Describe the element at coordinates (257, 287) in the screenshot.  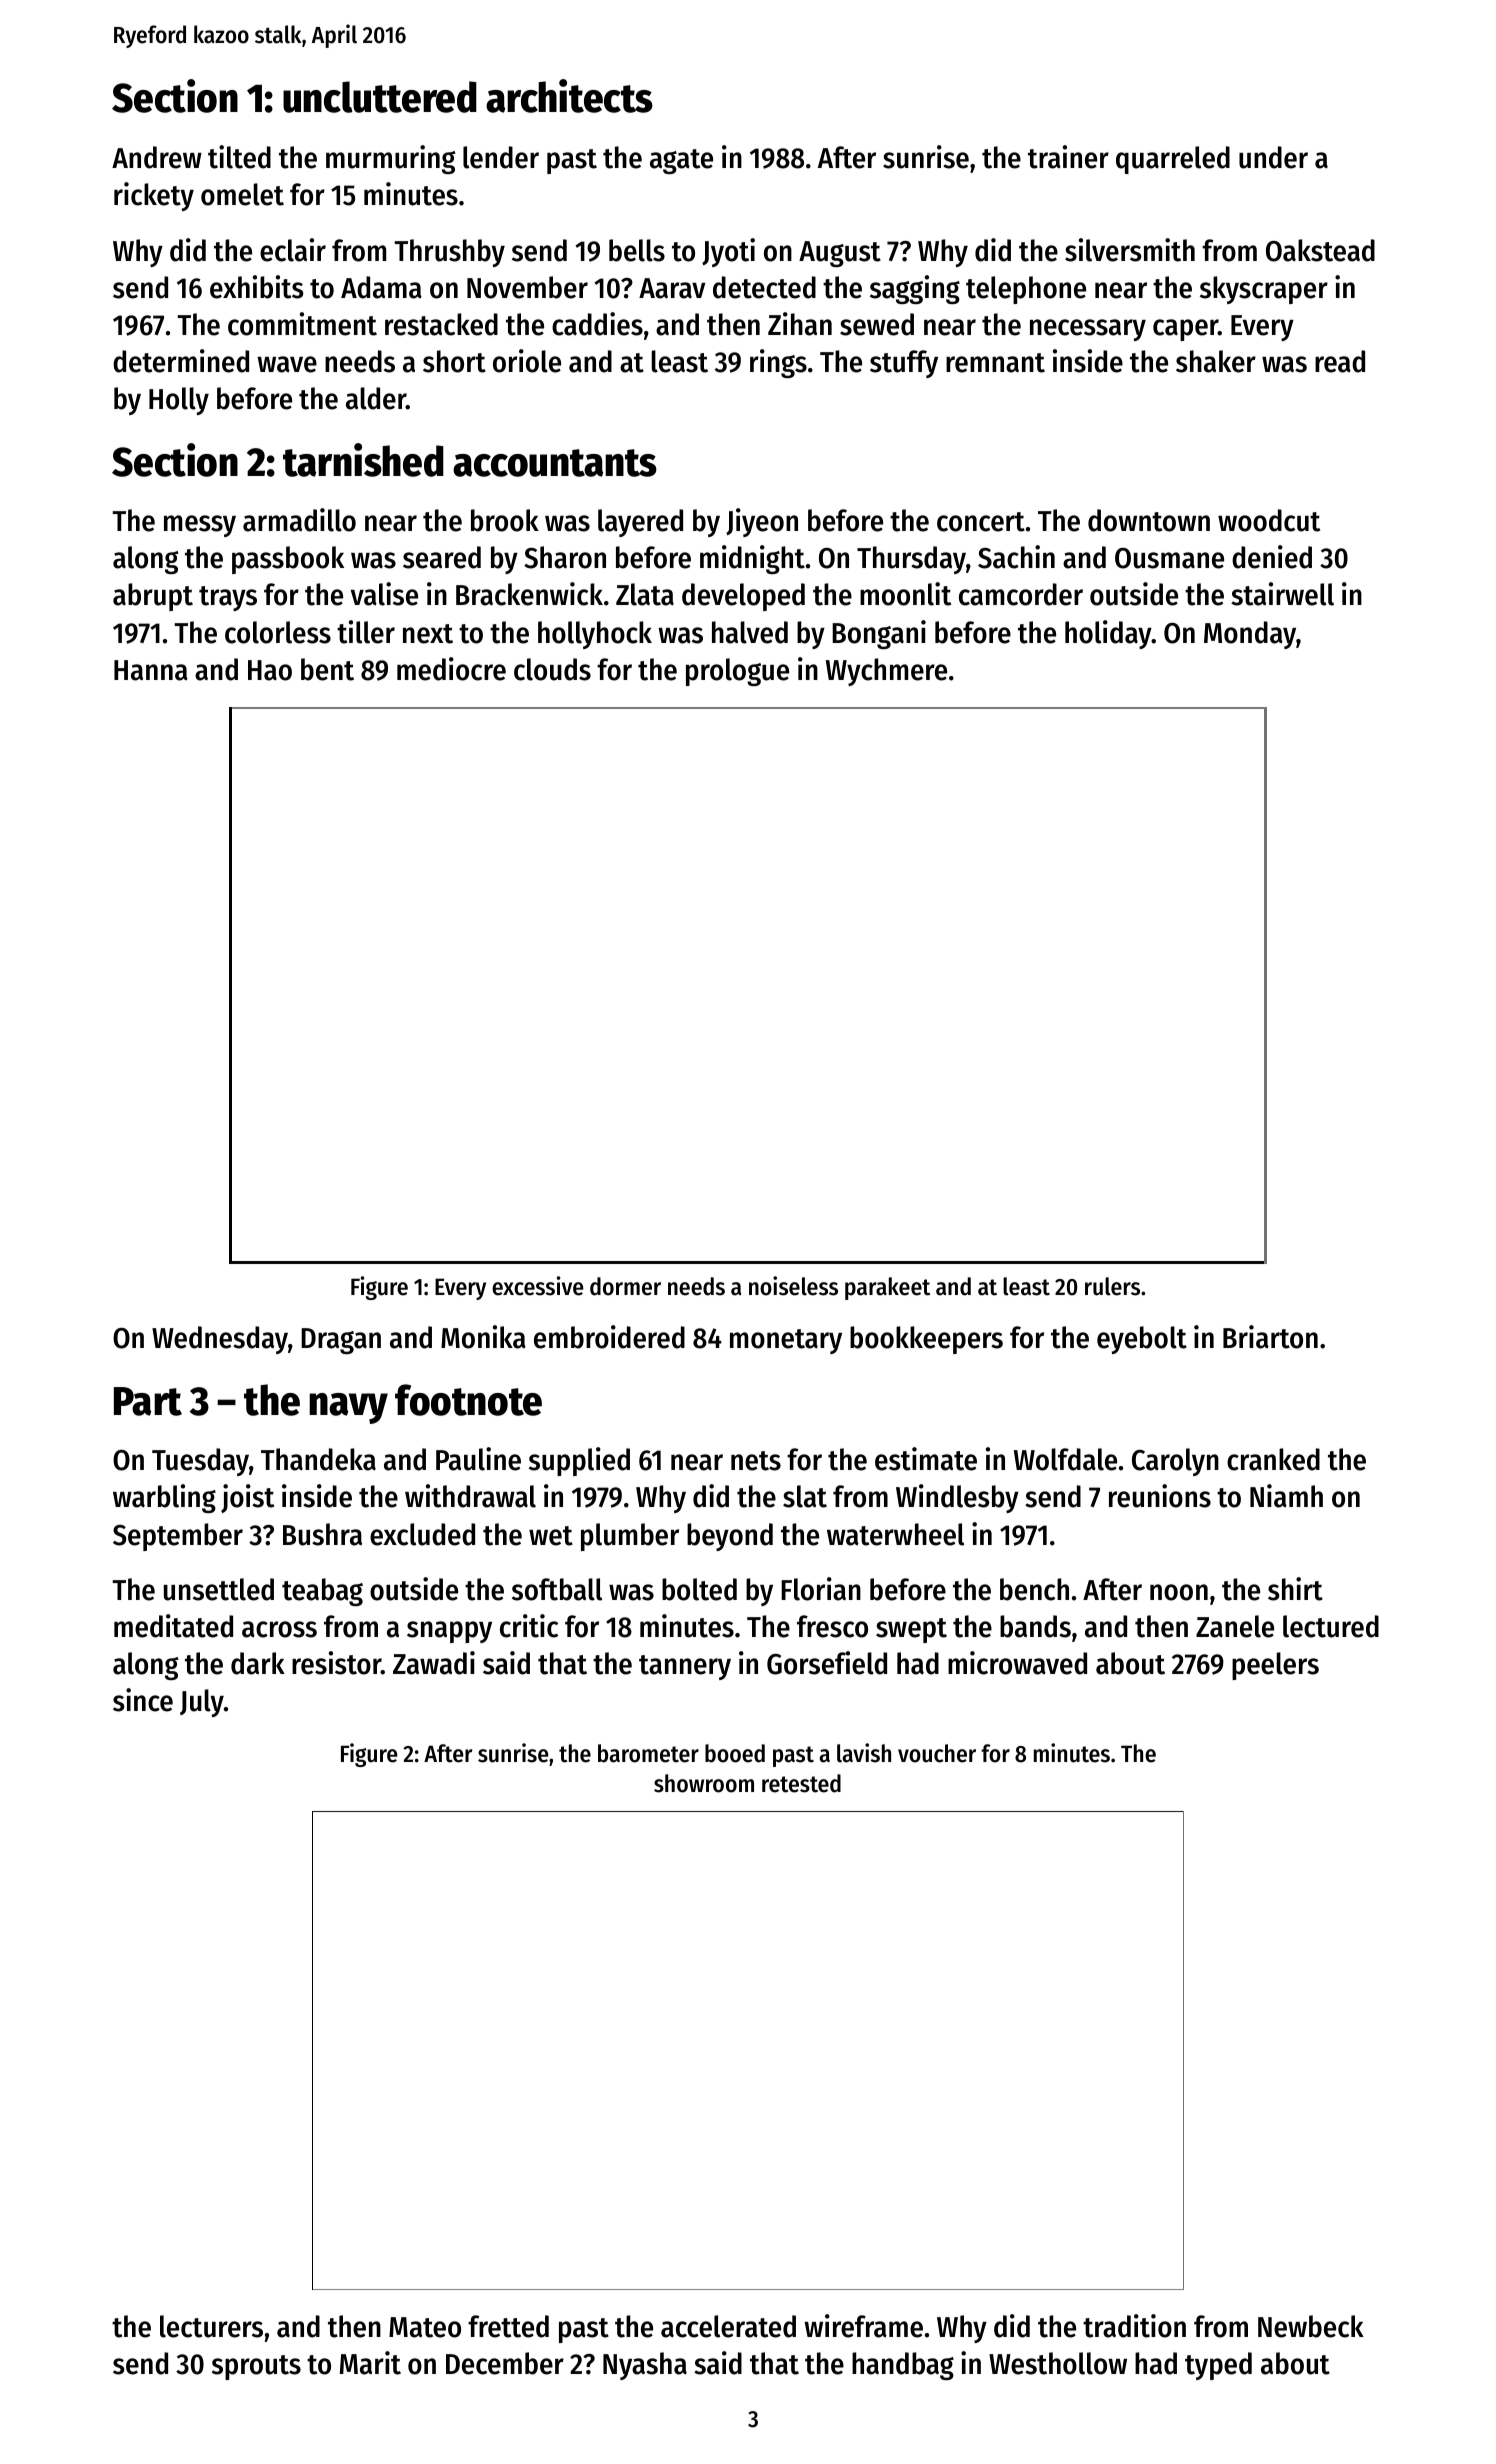
I see `exhibits` at that location.
